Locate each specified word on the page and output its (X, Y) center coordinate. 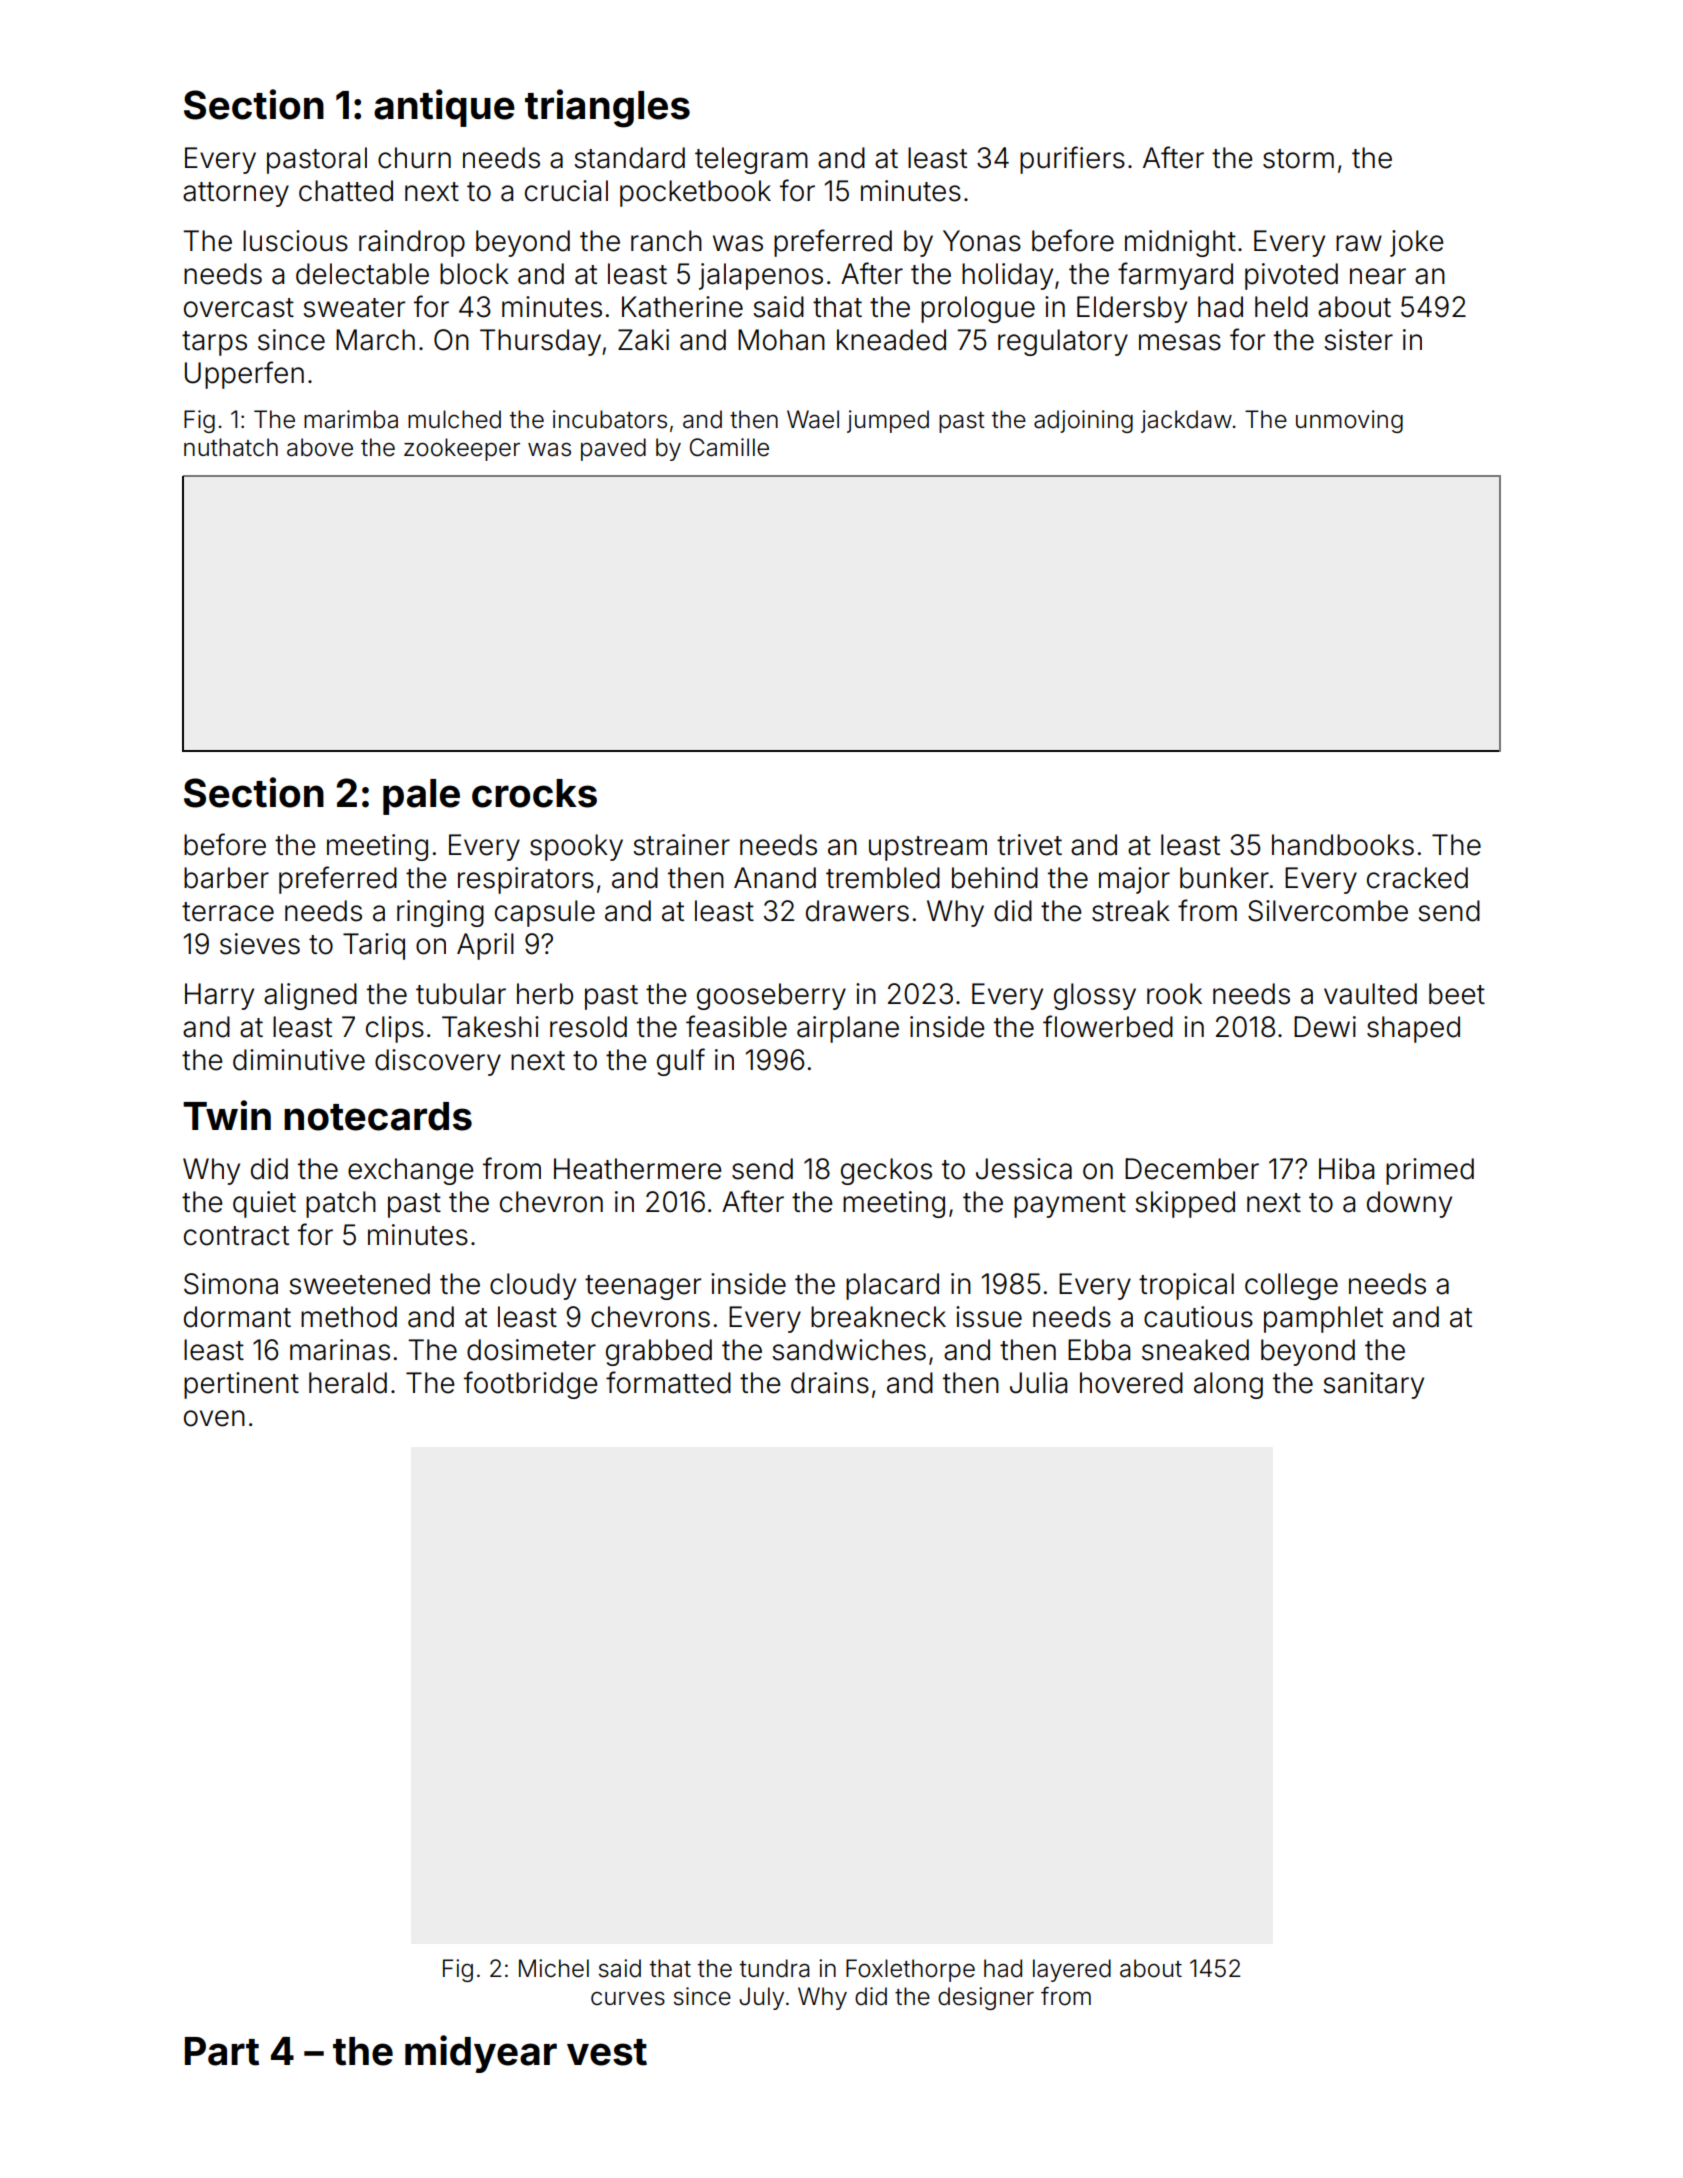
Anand (775, 878)
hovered (1131, 1383)
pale (421, 797)
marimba (351, 419)
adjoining (1083, 421)
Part (222, 2051)
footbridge (530, 1385)
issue (989, 1317)
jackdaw (1186, 421)
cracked (1417, 878)
